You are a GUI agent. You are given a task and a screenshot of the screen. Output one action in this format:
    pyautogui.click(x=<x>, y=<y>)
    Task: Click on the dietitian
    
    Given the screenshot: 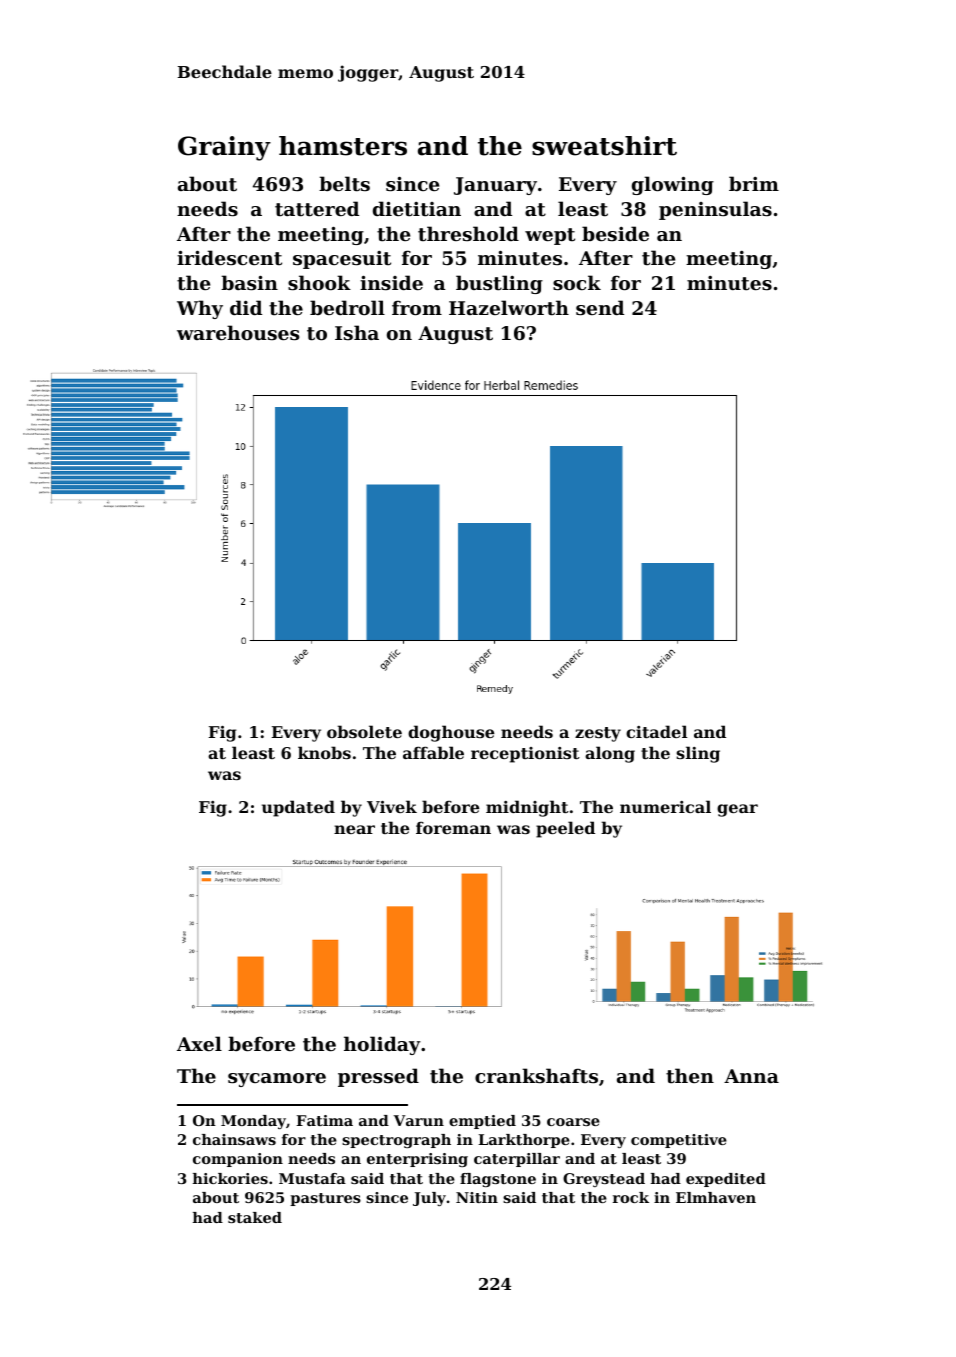 What is the action you would take?
    pyautogui.click(x=417, y=209)
